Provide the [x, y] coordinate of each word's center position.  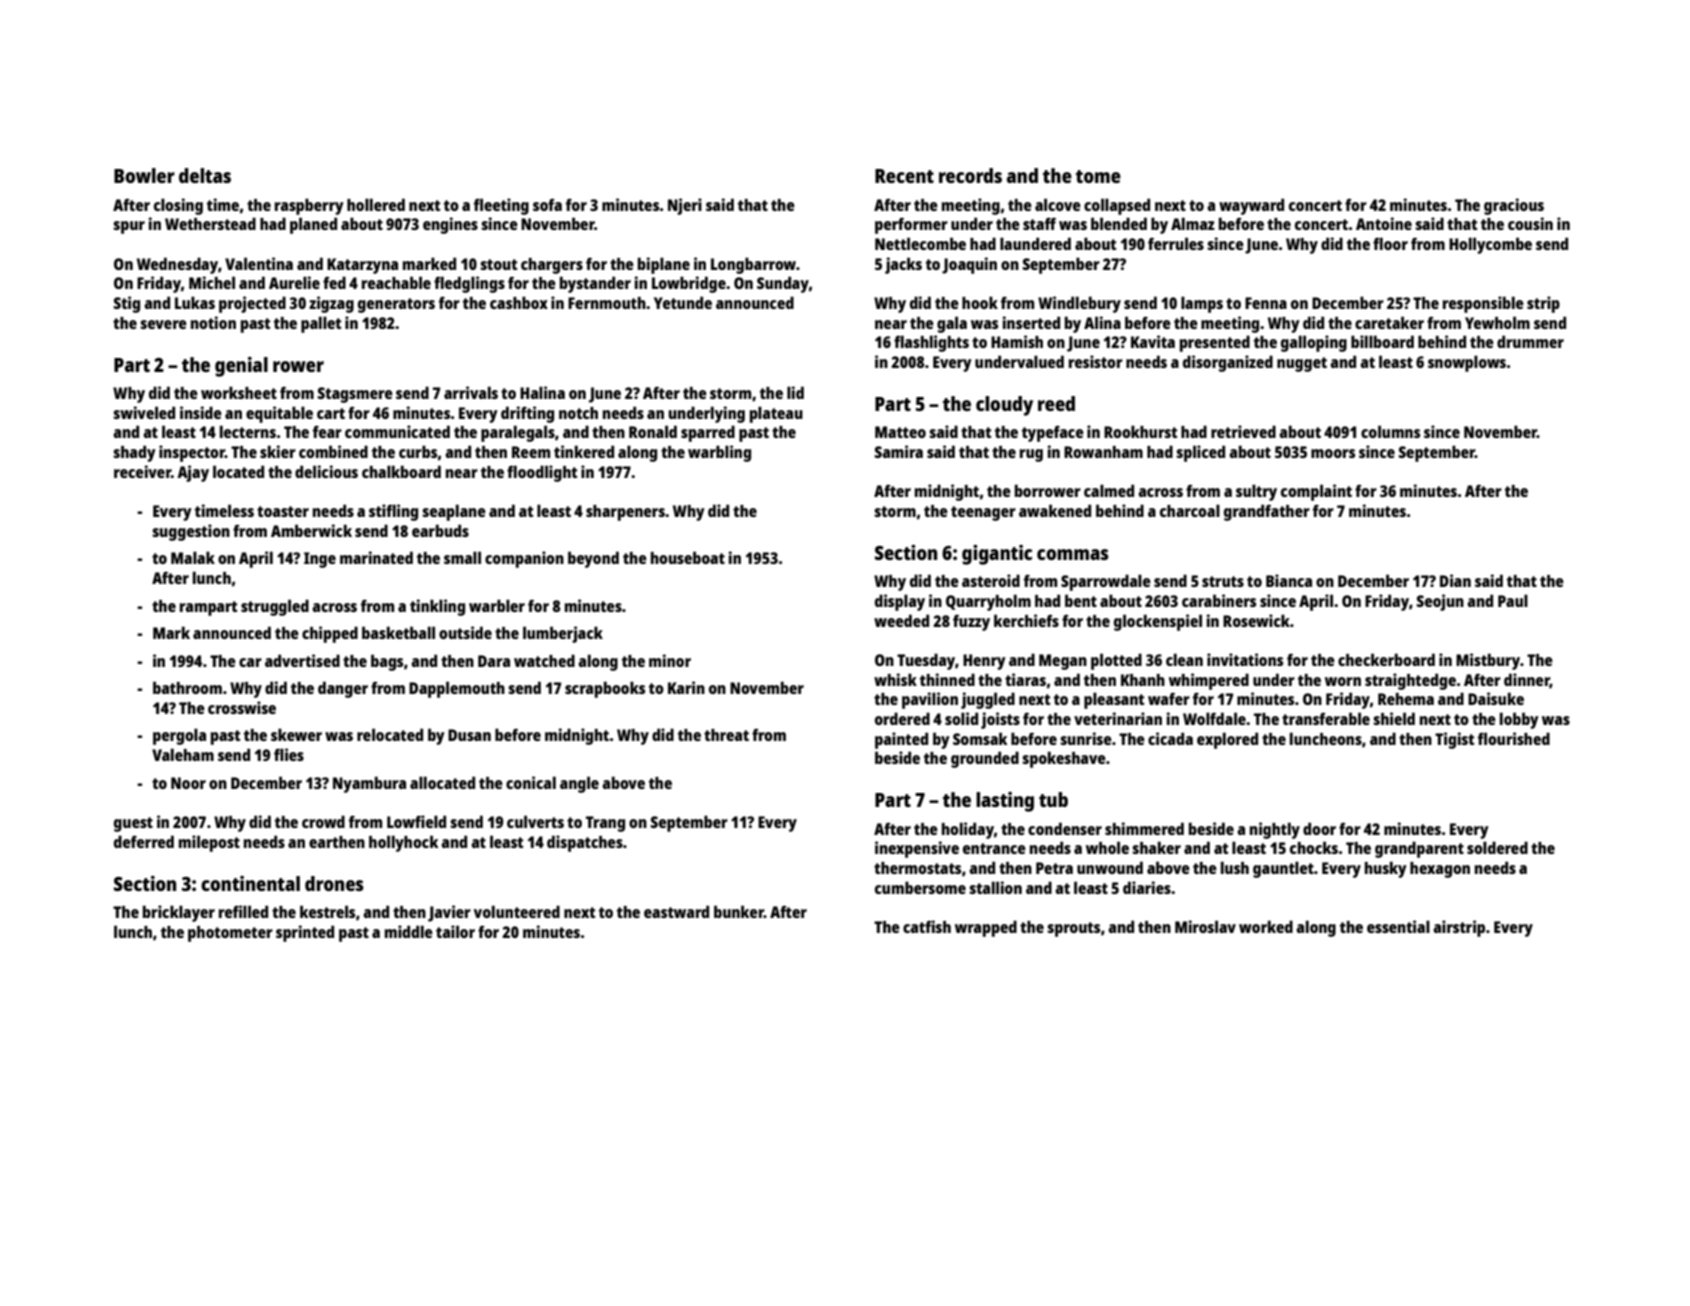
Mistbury [1488, 661]
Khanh [1143, 680]
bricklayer [179, 913]
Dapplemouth [457, 689]
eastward [676, 911]
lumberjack [563, 634]
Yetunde [683, 302]
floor [1390, 243]
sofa [547, 205]
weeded [901, 620]
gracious [1514, 206]
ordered [902, 718]
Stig [127, 304]
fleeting [501, 206]
